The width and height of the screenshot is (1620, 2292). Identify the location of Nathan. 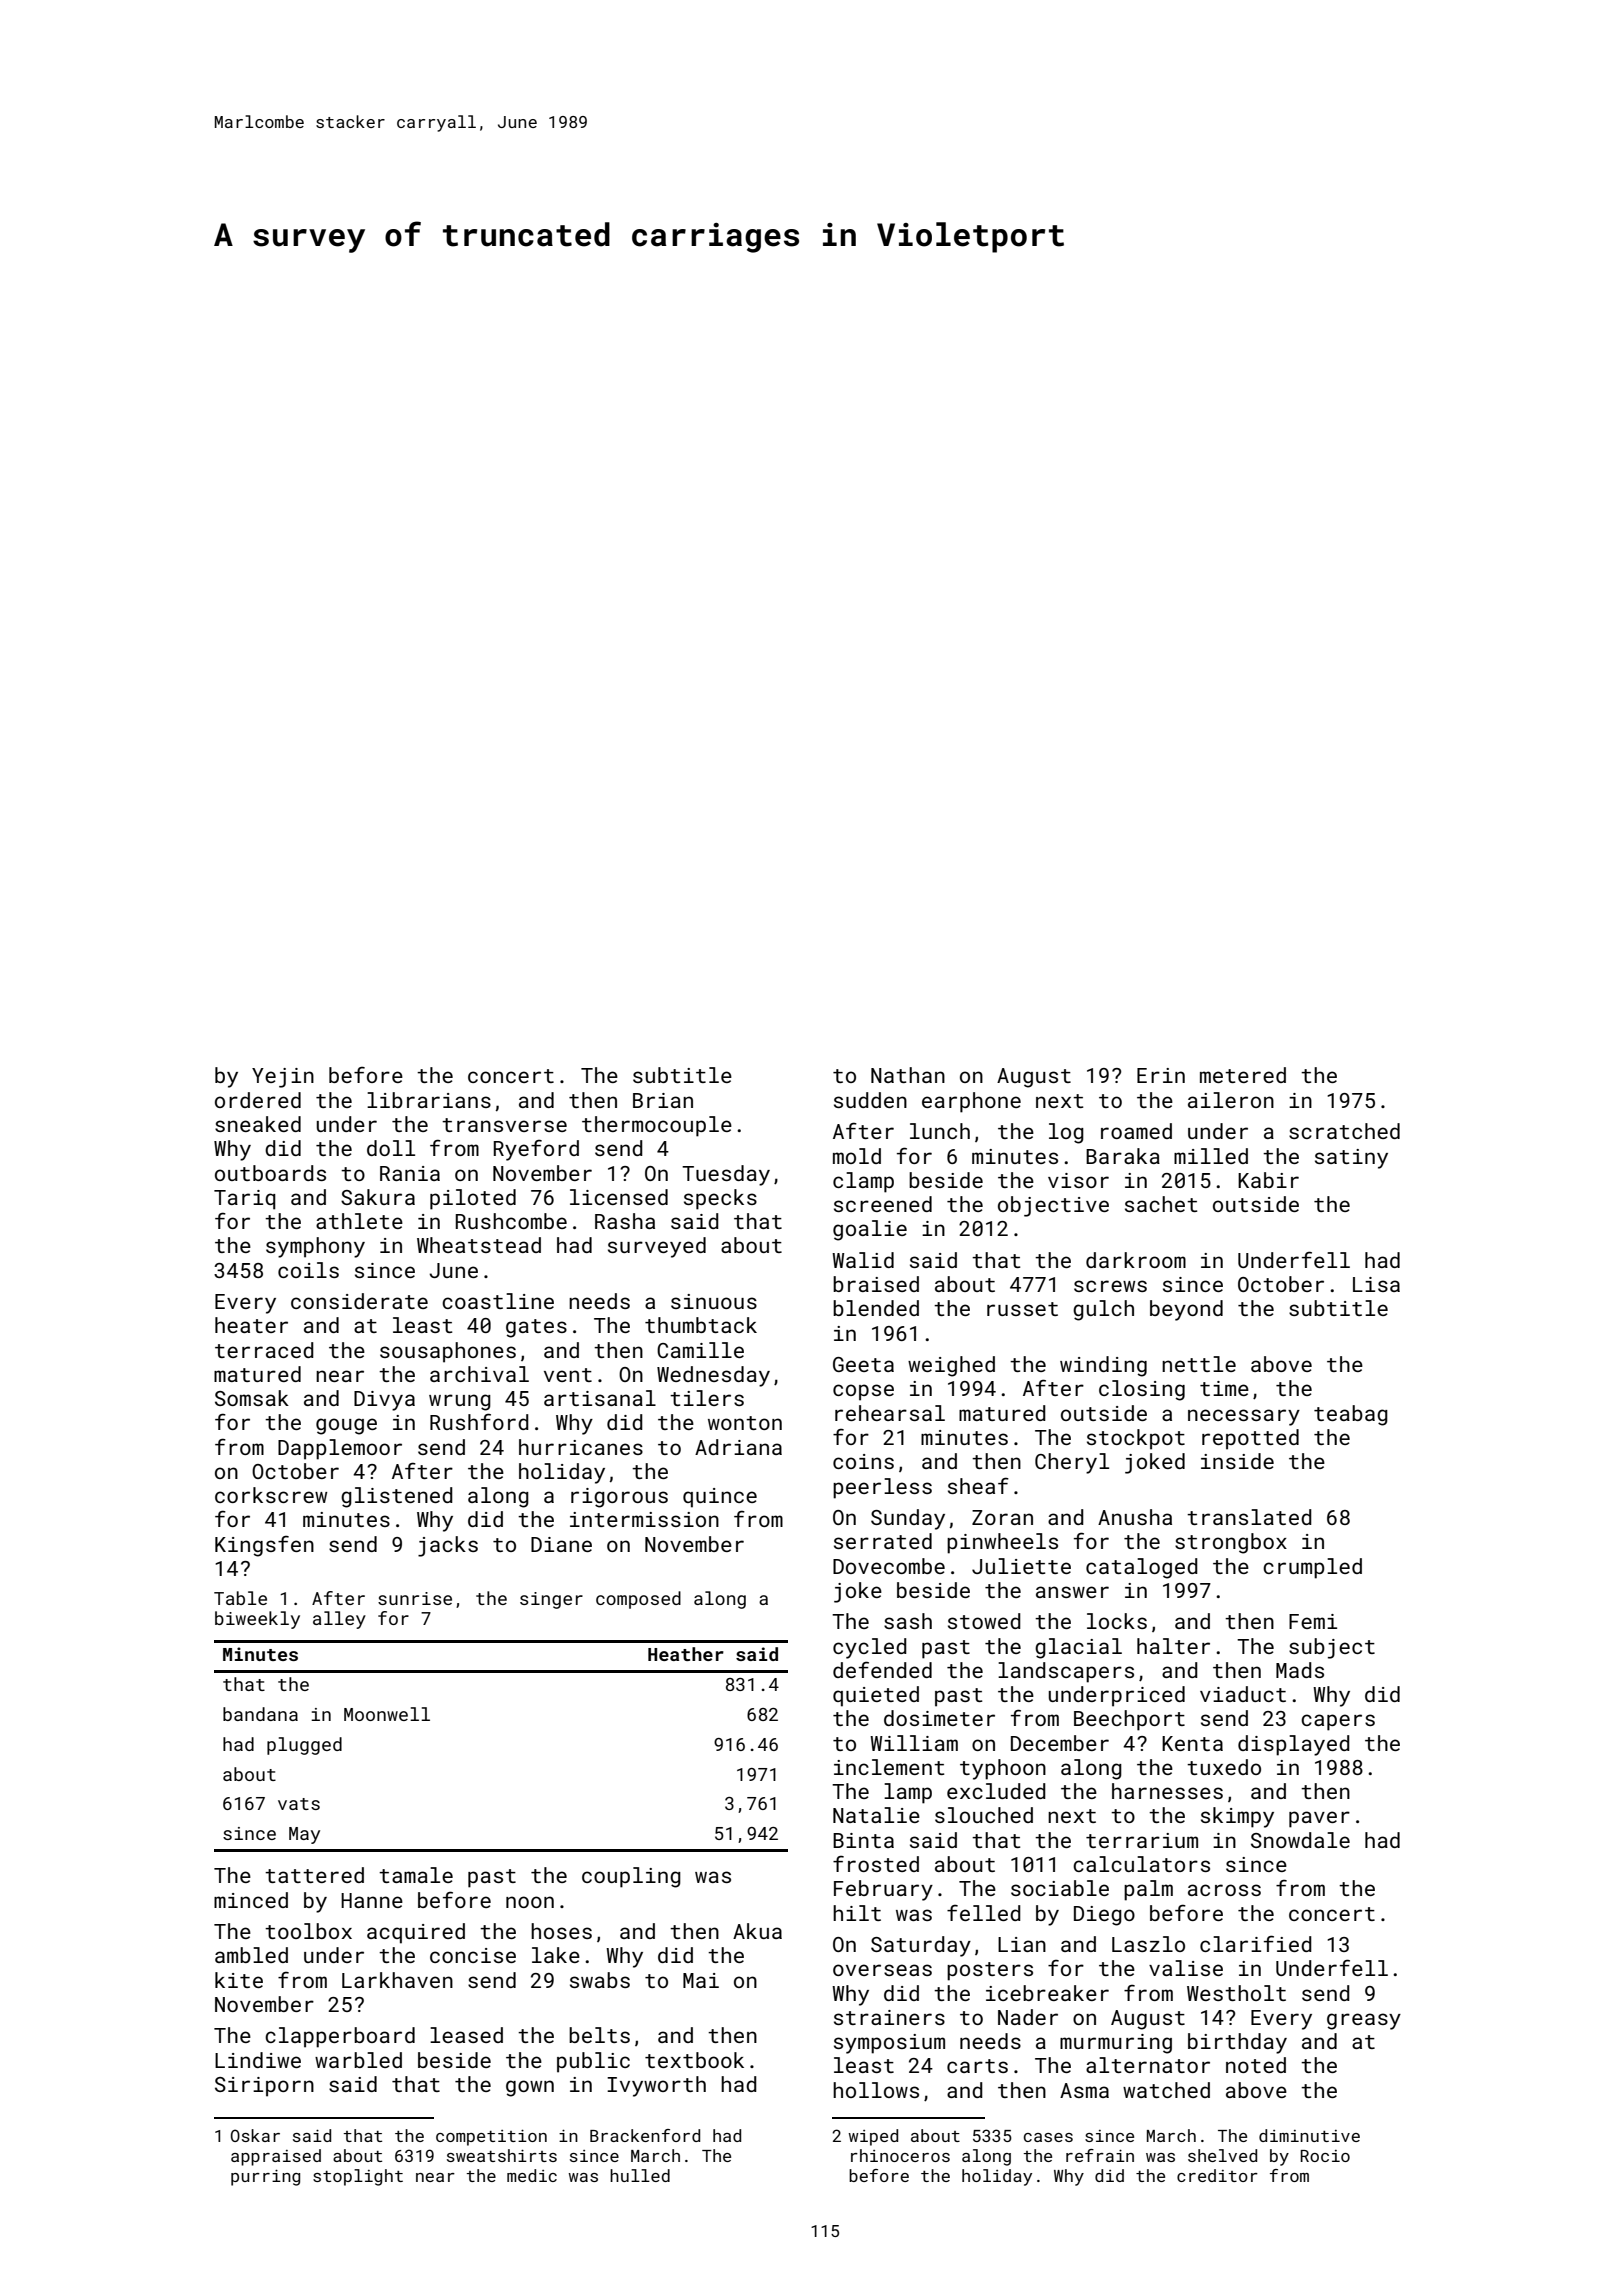
(908, 1075).
